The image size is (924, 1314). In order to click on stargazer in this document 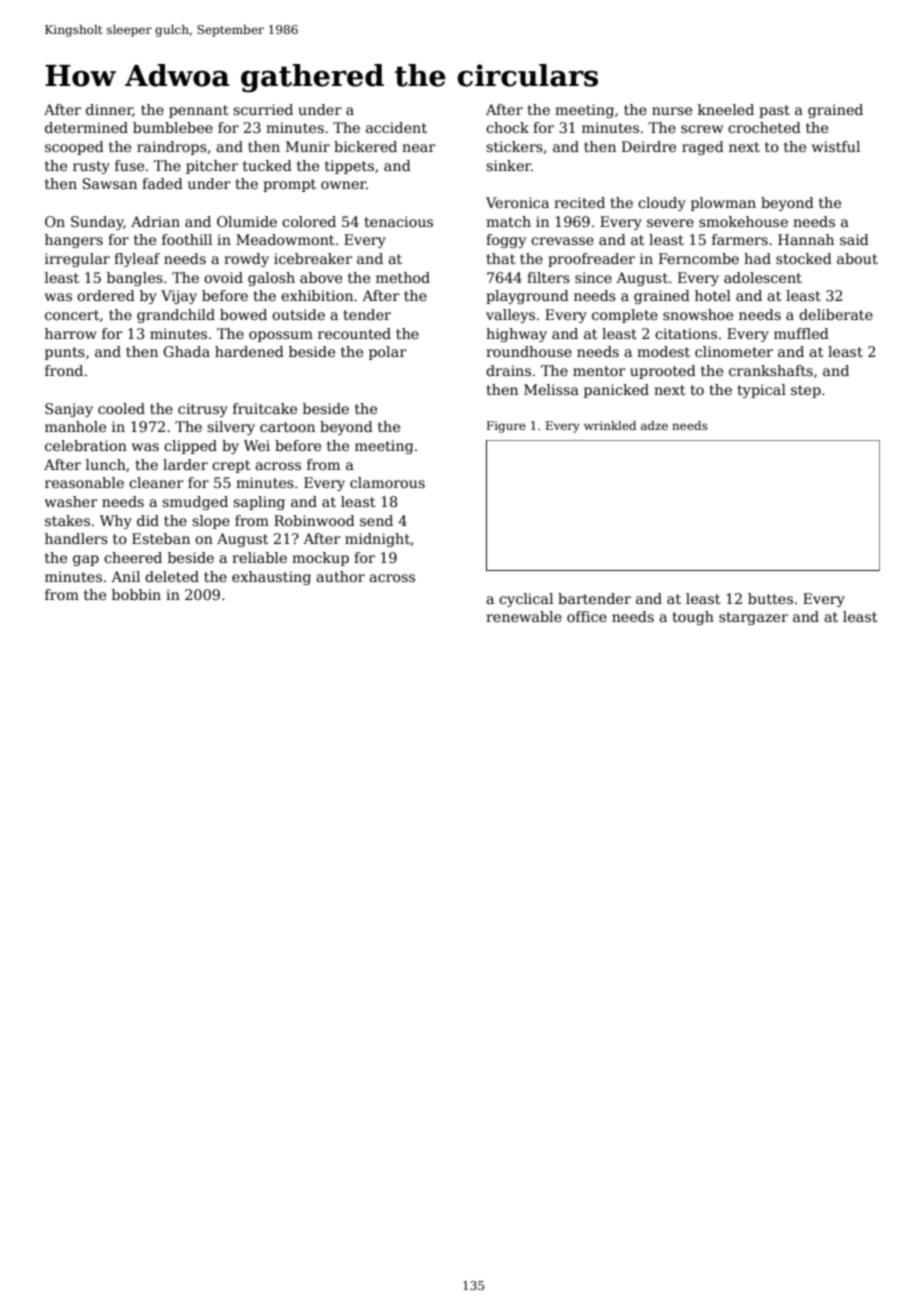, I will do `click(753, 618)`.
